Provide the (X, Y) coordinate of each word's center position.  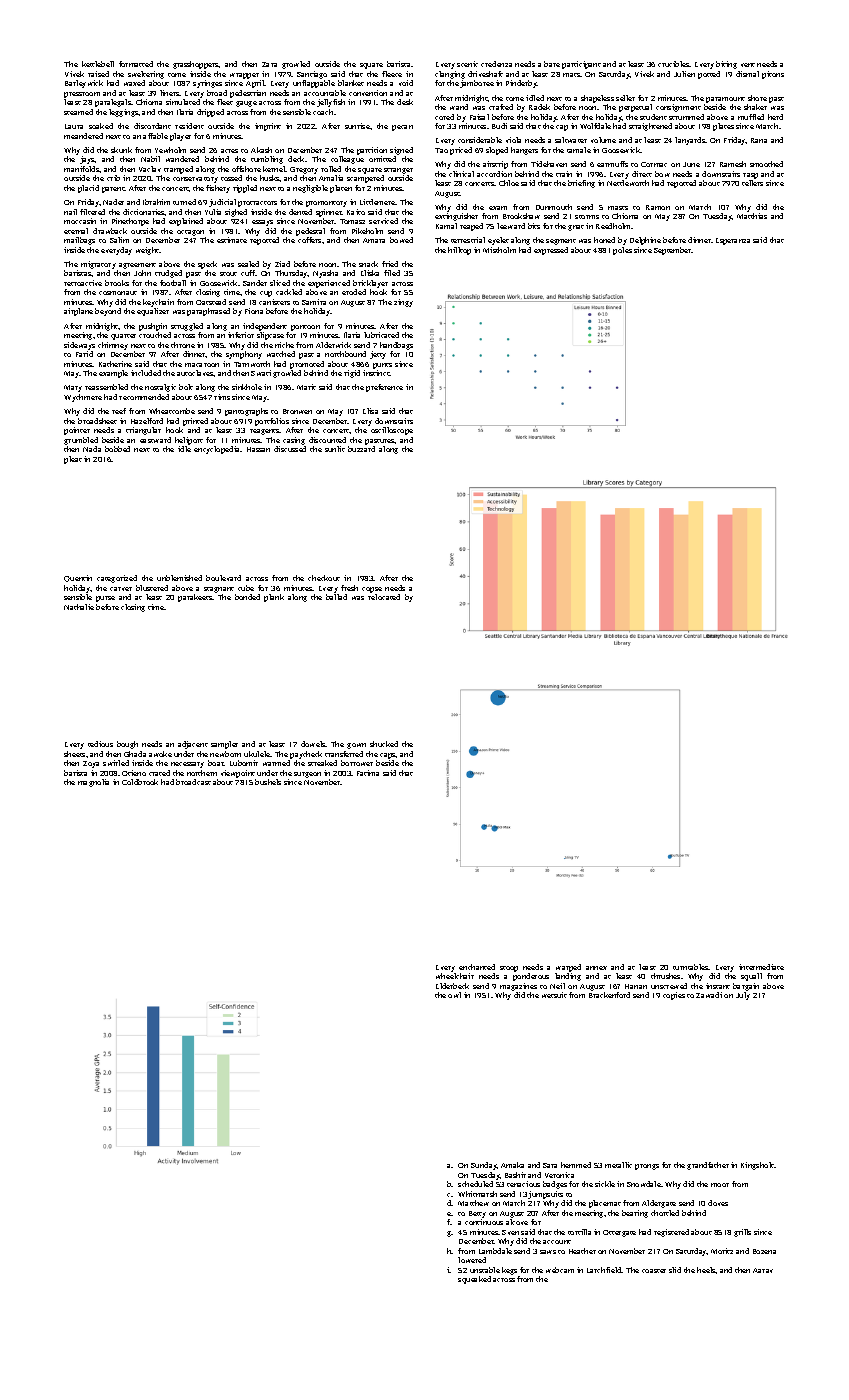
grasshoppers (196, 65)
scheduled (475, 1184)
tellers (752, 183)
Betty (477, 1214)
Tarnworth (252, 364)
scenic (467, 64)
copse (372, 590)
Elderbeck (452, 986)
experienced (329, 284)
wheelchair (455, 976)
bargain (746, 987)
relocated (384, 597)
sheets (74, 754)
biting (726, 65)
